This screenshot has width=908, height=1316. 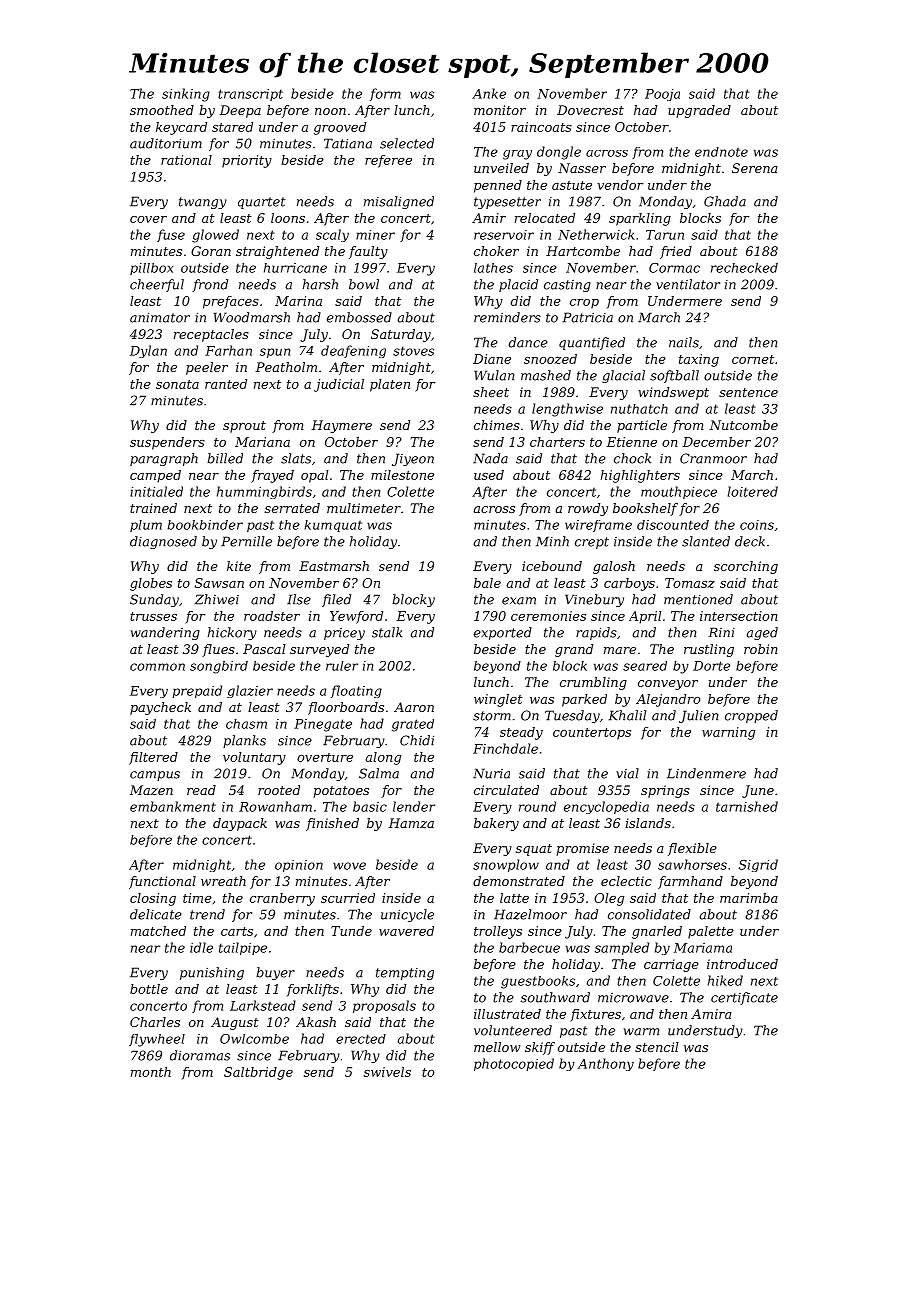 I want to click on prepaid, so click(x=197, y=691).
